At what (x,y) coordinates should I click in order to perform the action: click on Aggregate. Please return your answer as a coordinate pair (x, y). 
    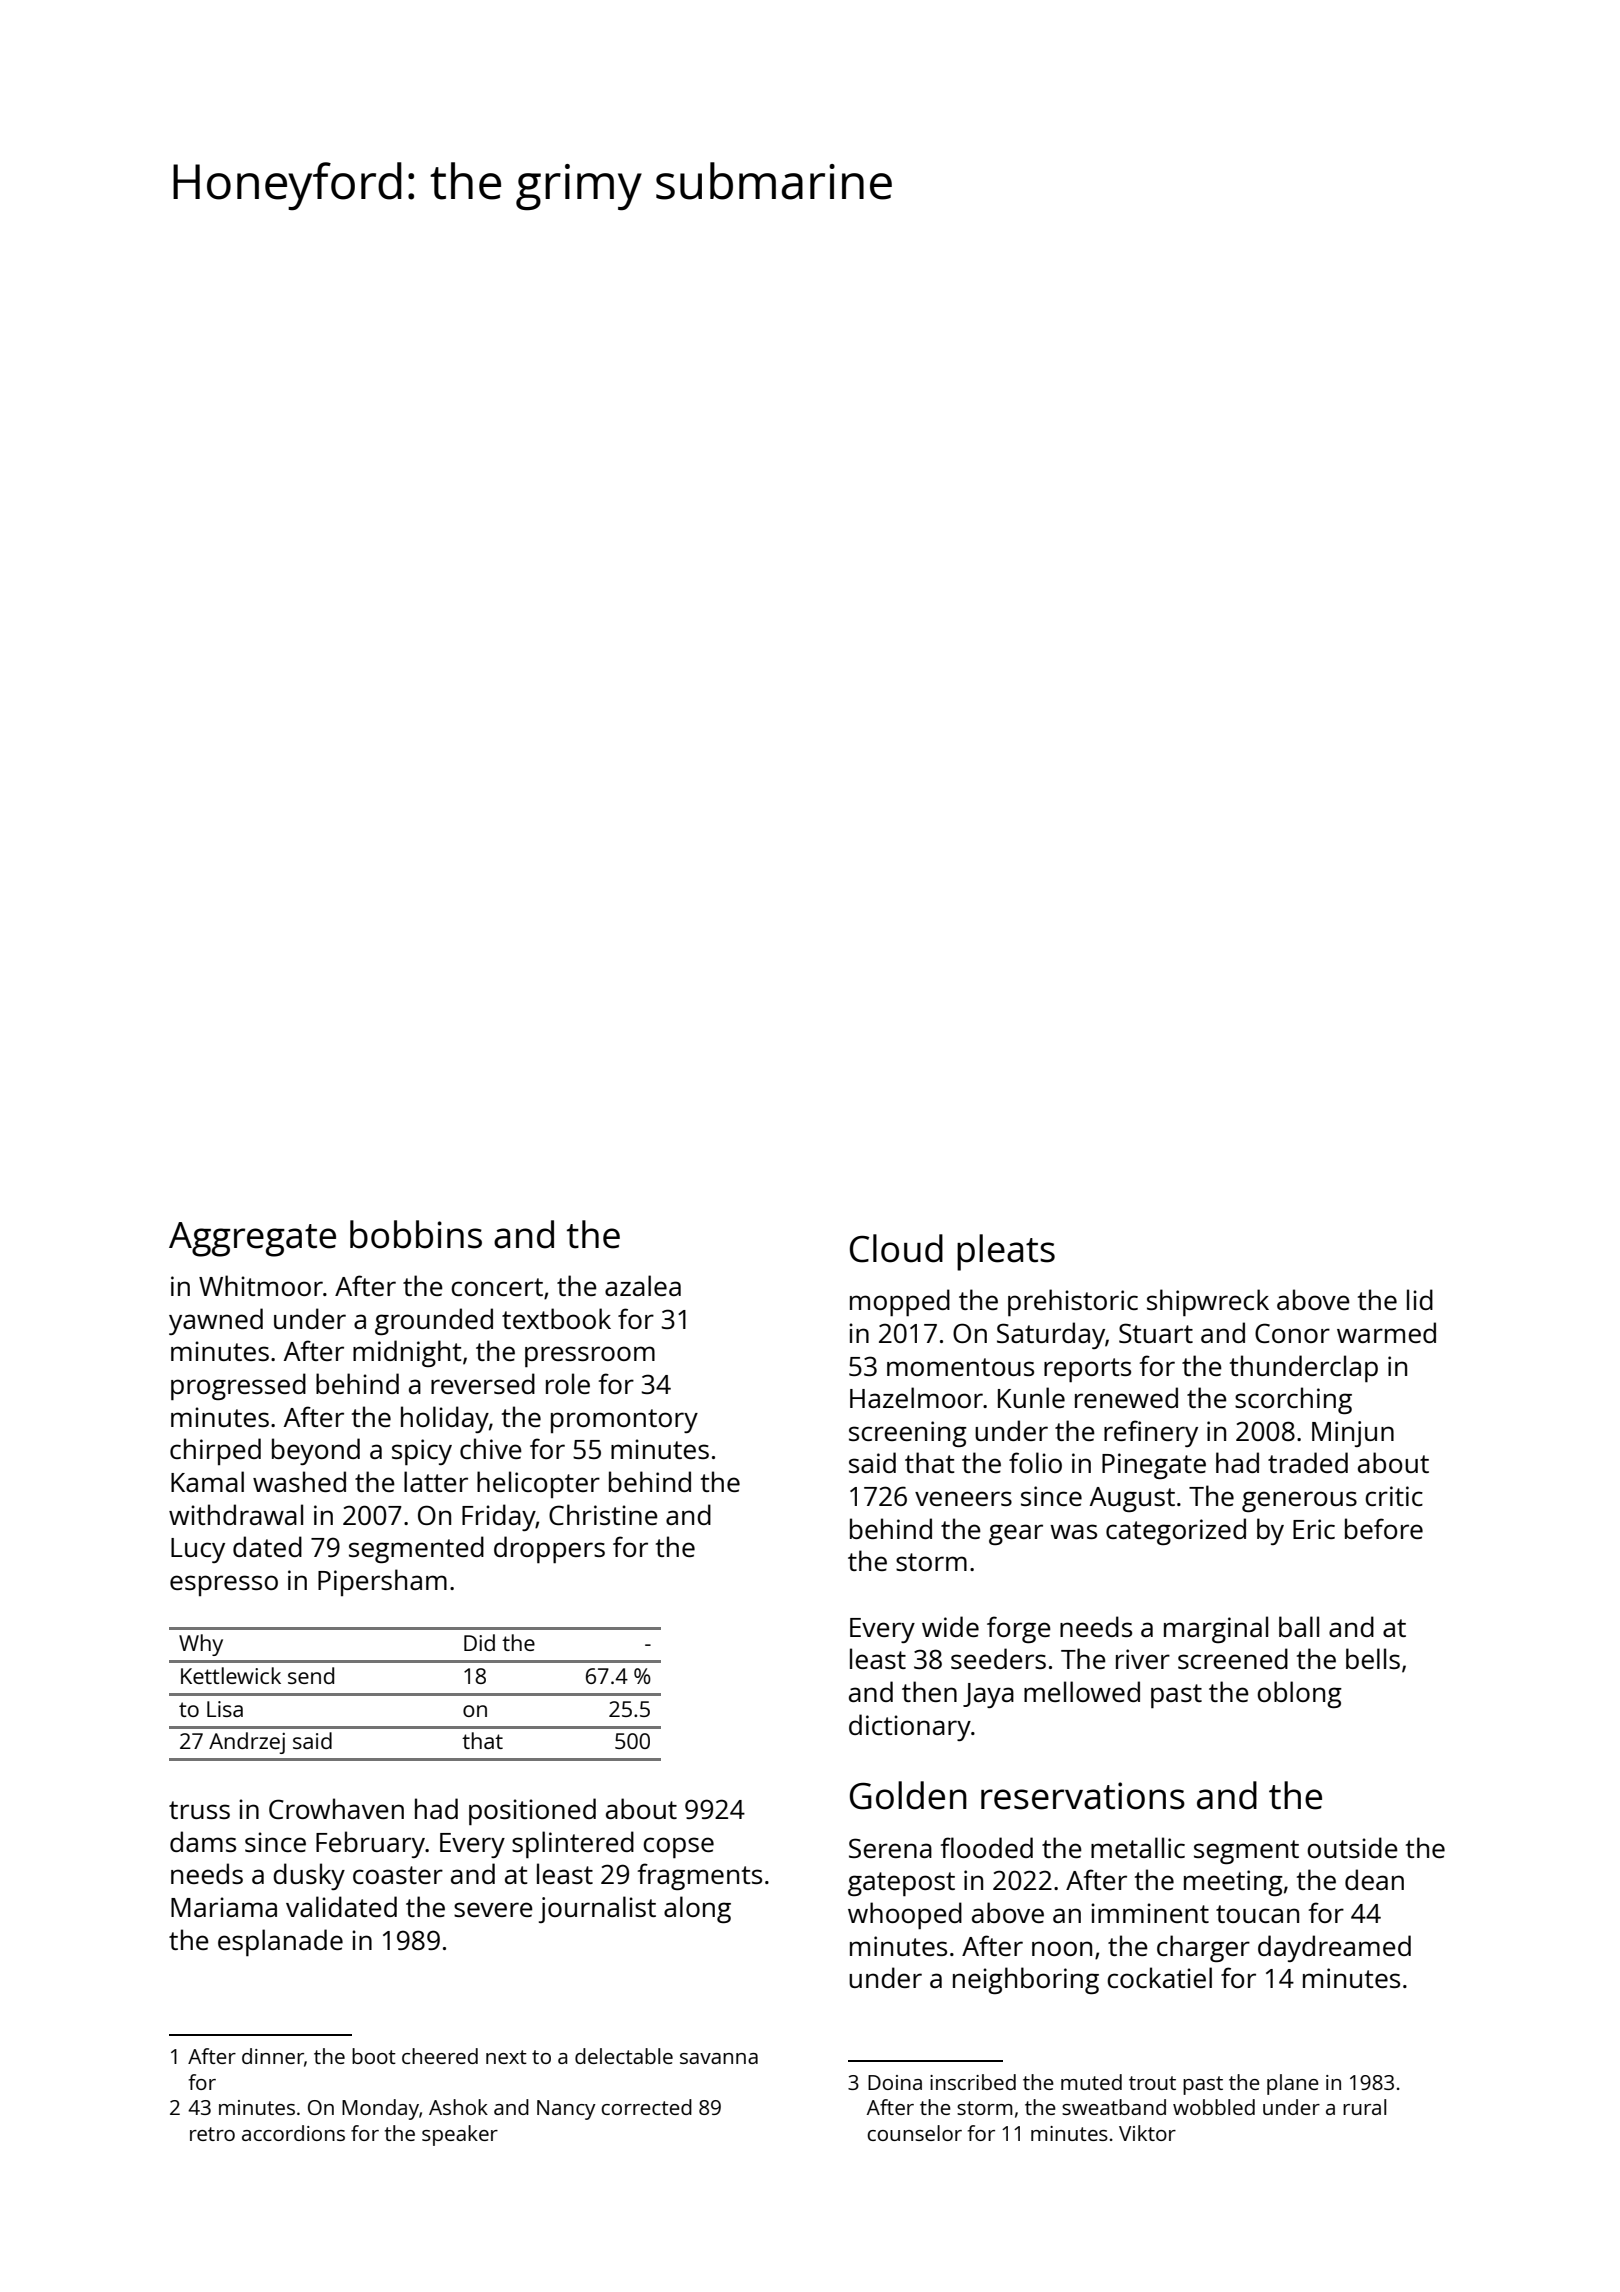
    Looking at the image, I should click on (252, 1239).
